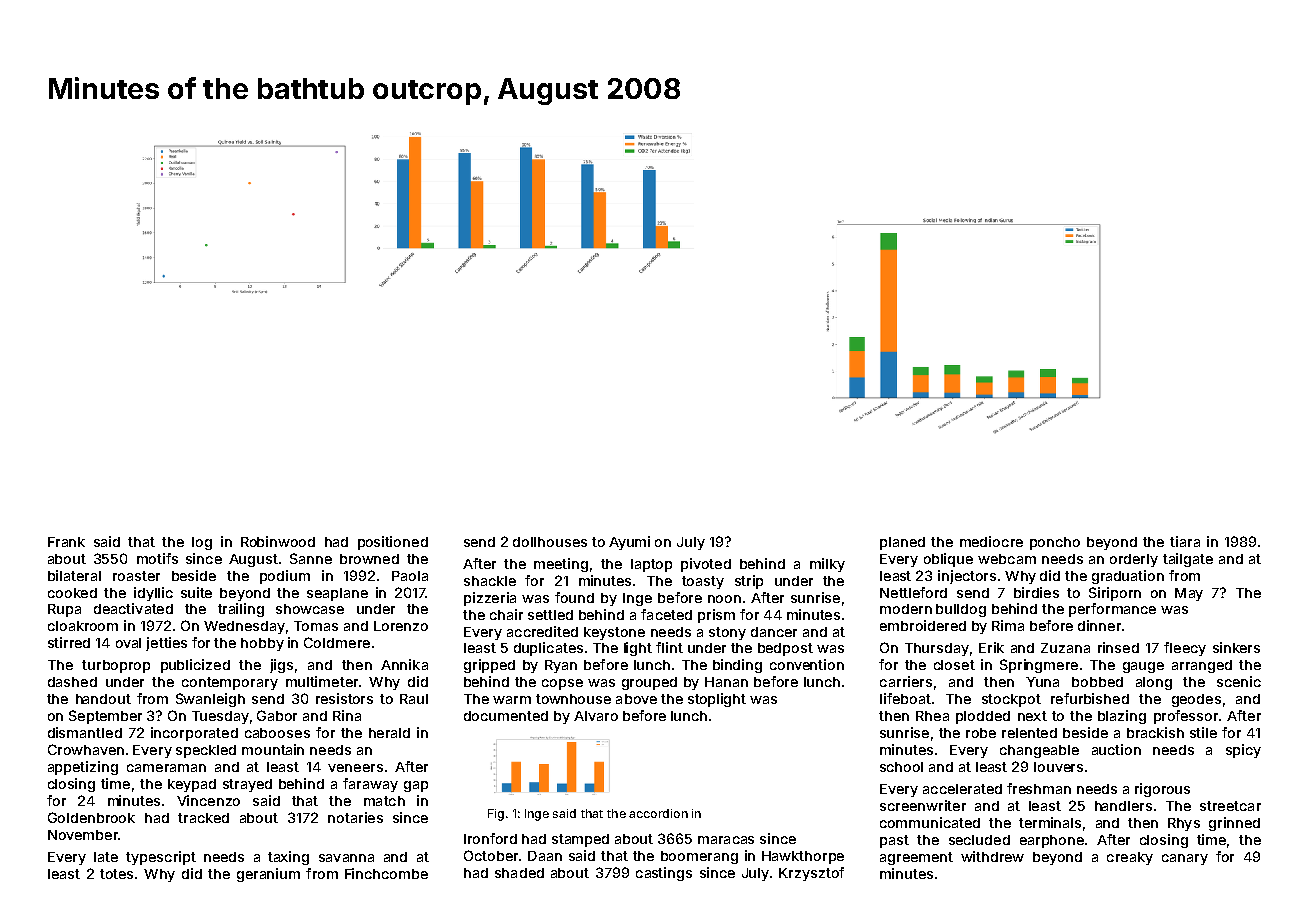 Image resolution: width=1308 pixels, height=924 pixels. I want to click on accordion, so click(658, 813).
